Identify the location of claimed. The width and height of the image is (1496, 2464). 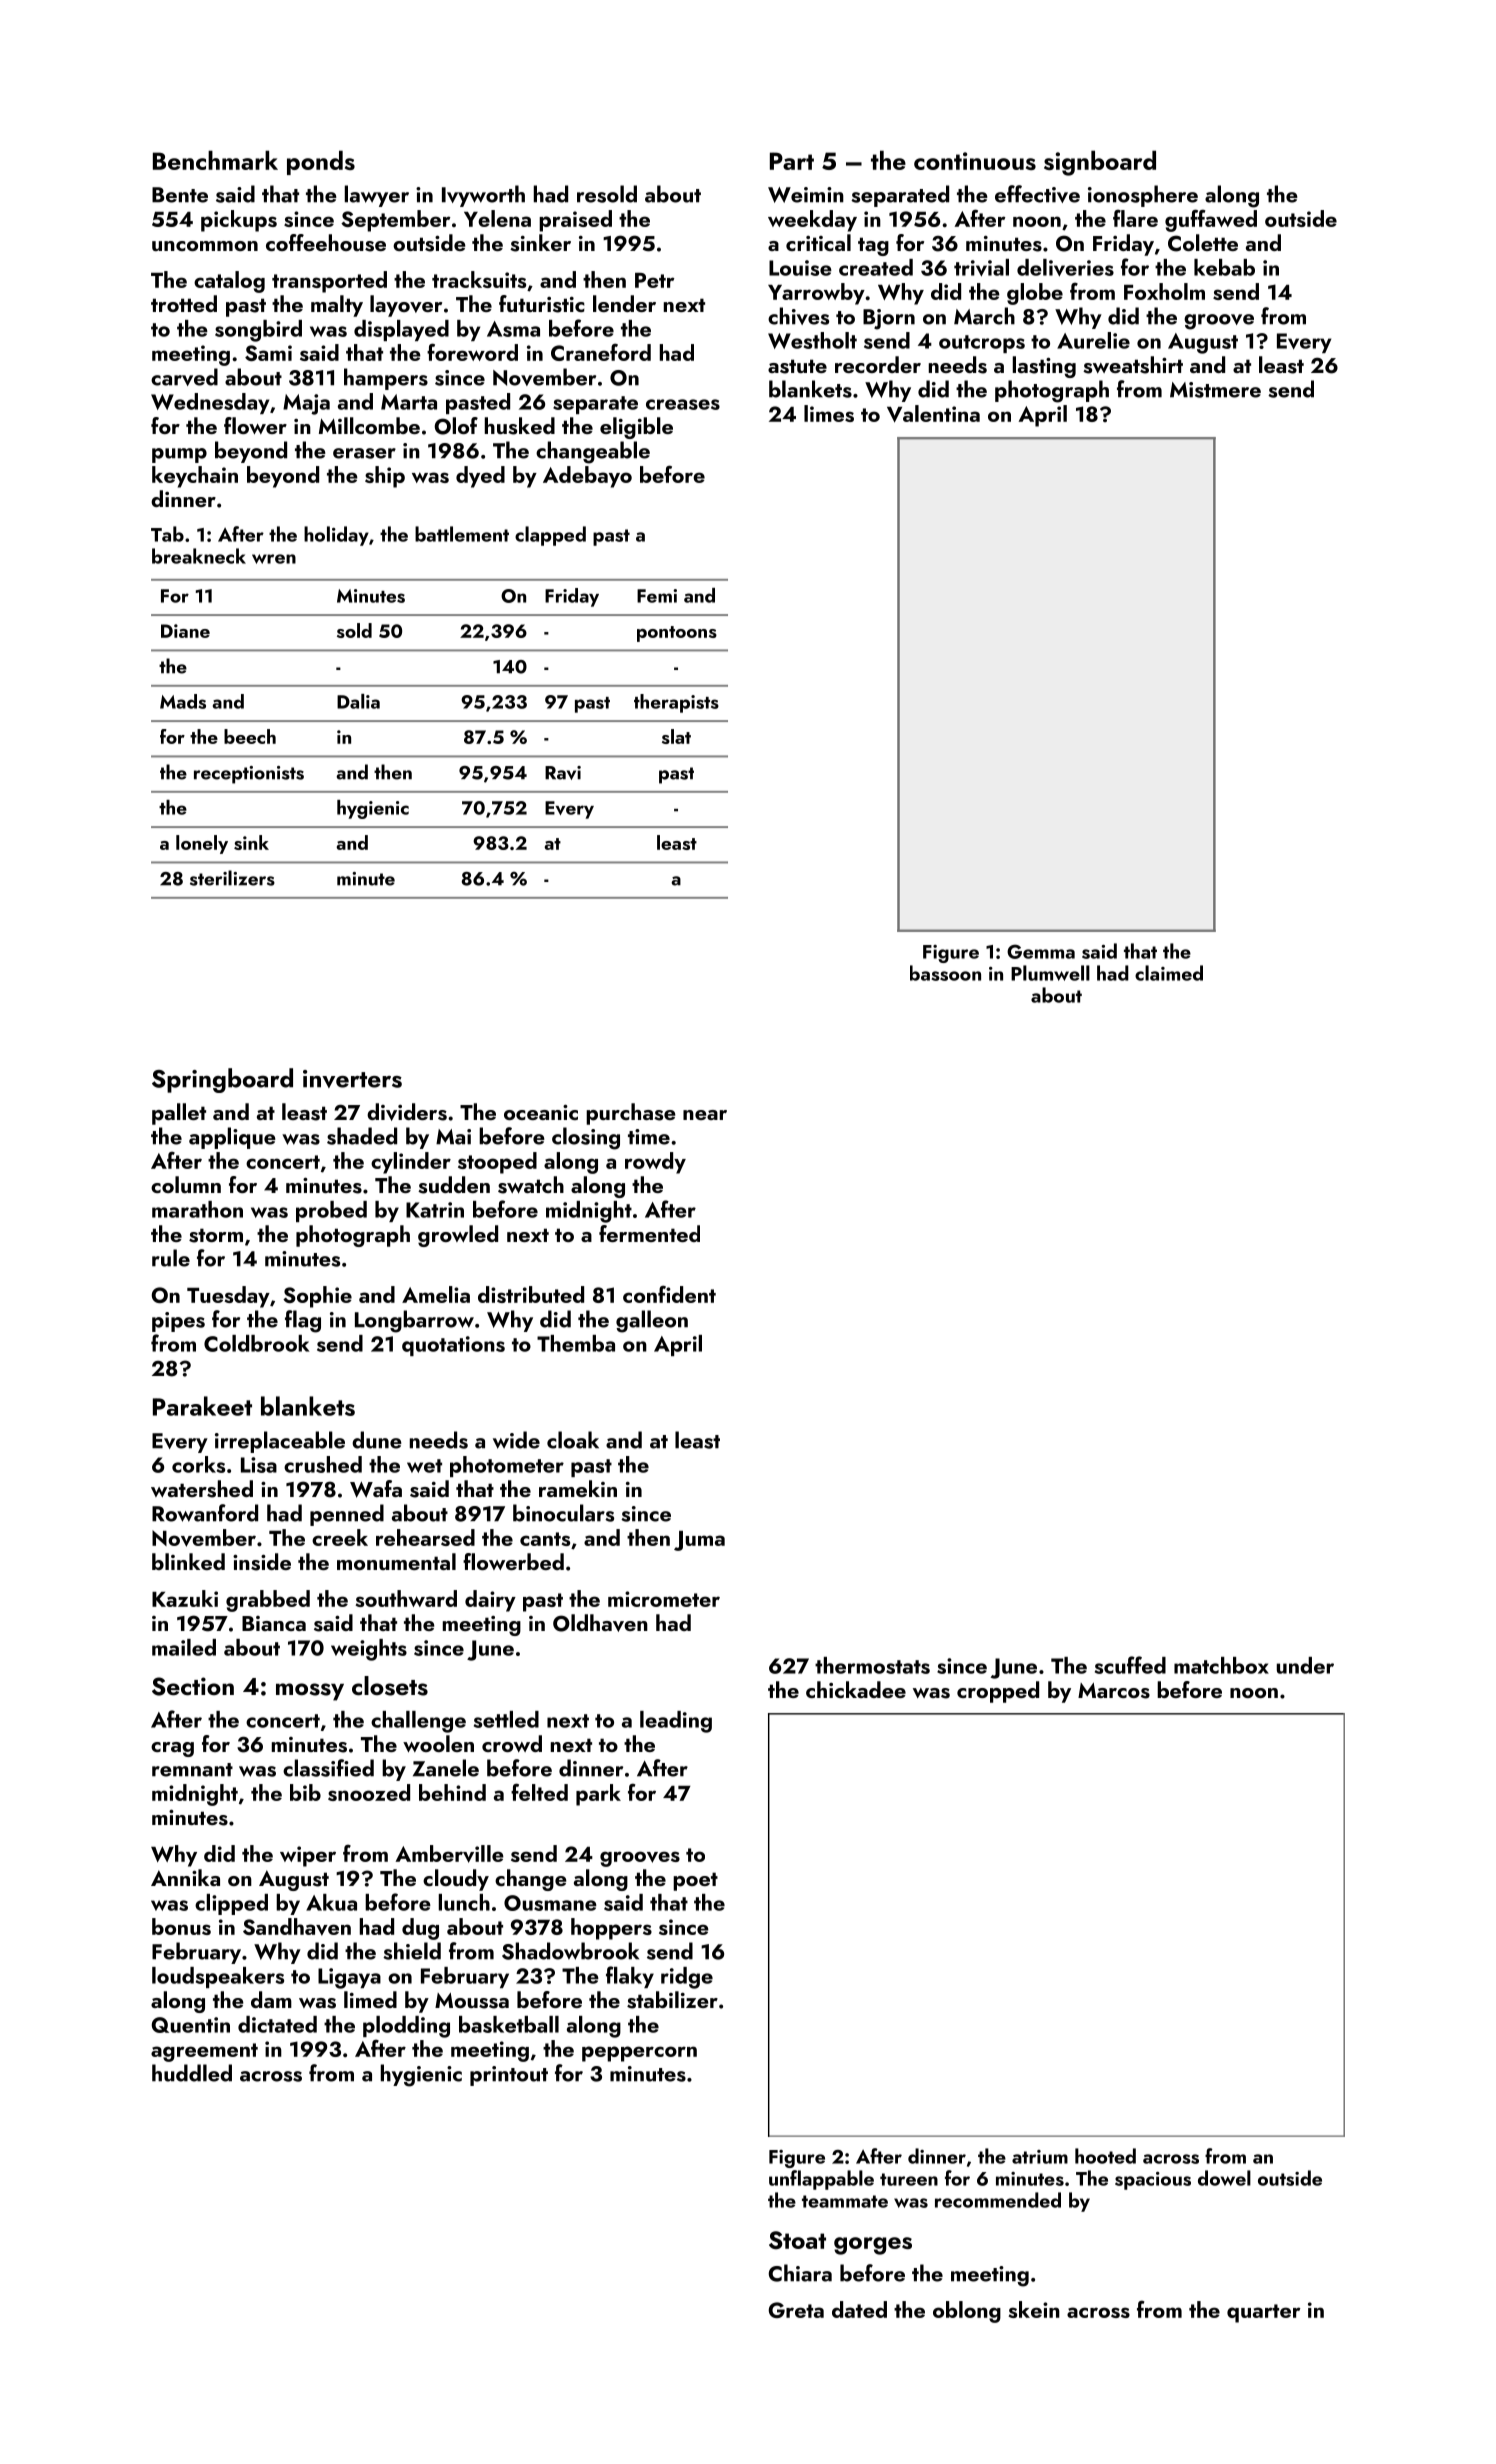
(1169, 973).
